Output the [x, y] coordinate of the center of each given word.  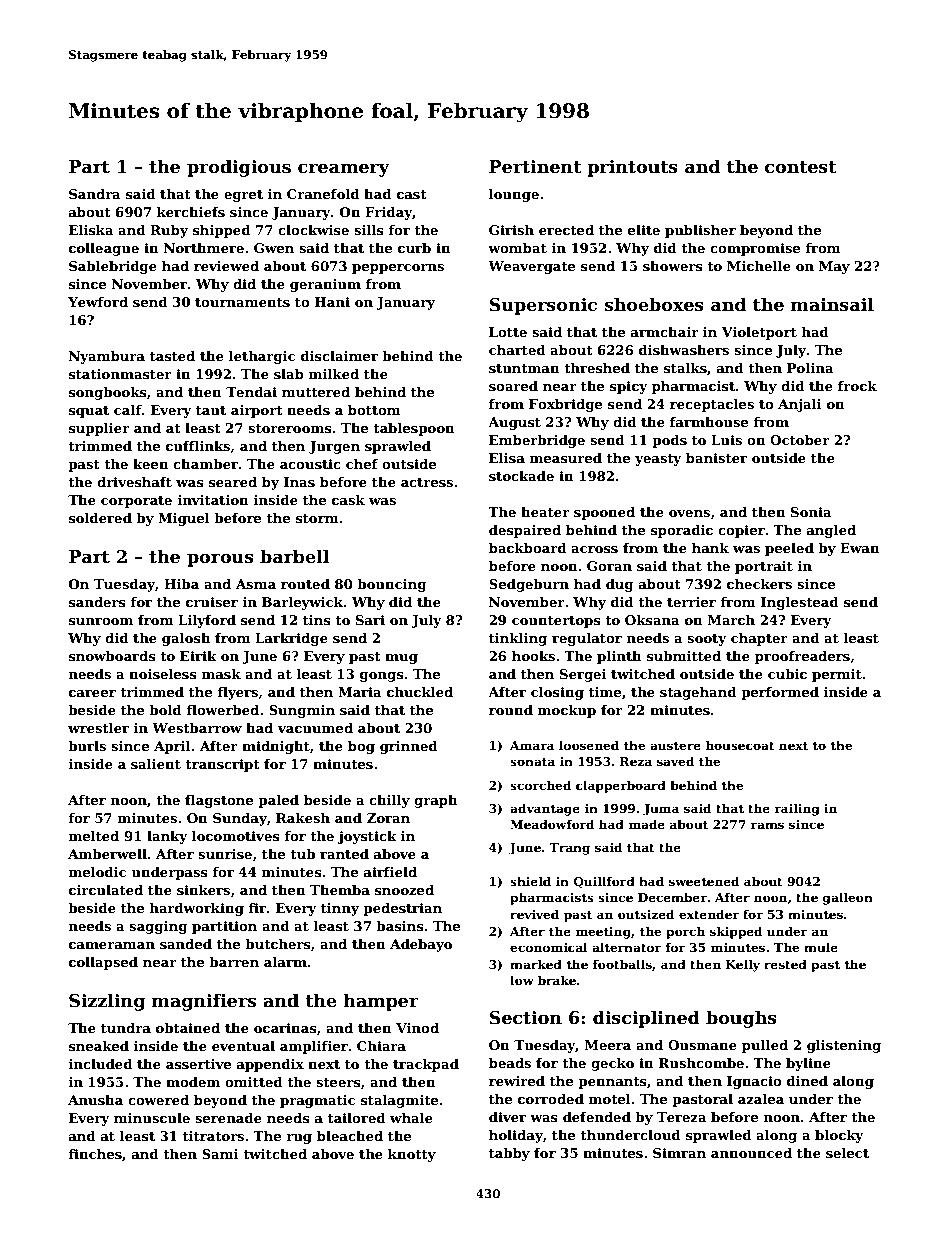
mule [821, 947]
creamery [344, 170]
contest [801, 167]
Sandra [95, 194]
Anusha [95, 1100]
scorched [540, 785]
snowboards [112, 656]
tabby [509, 1154]
